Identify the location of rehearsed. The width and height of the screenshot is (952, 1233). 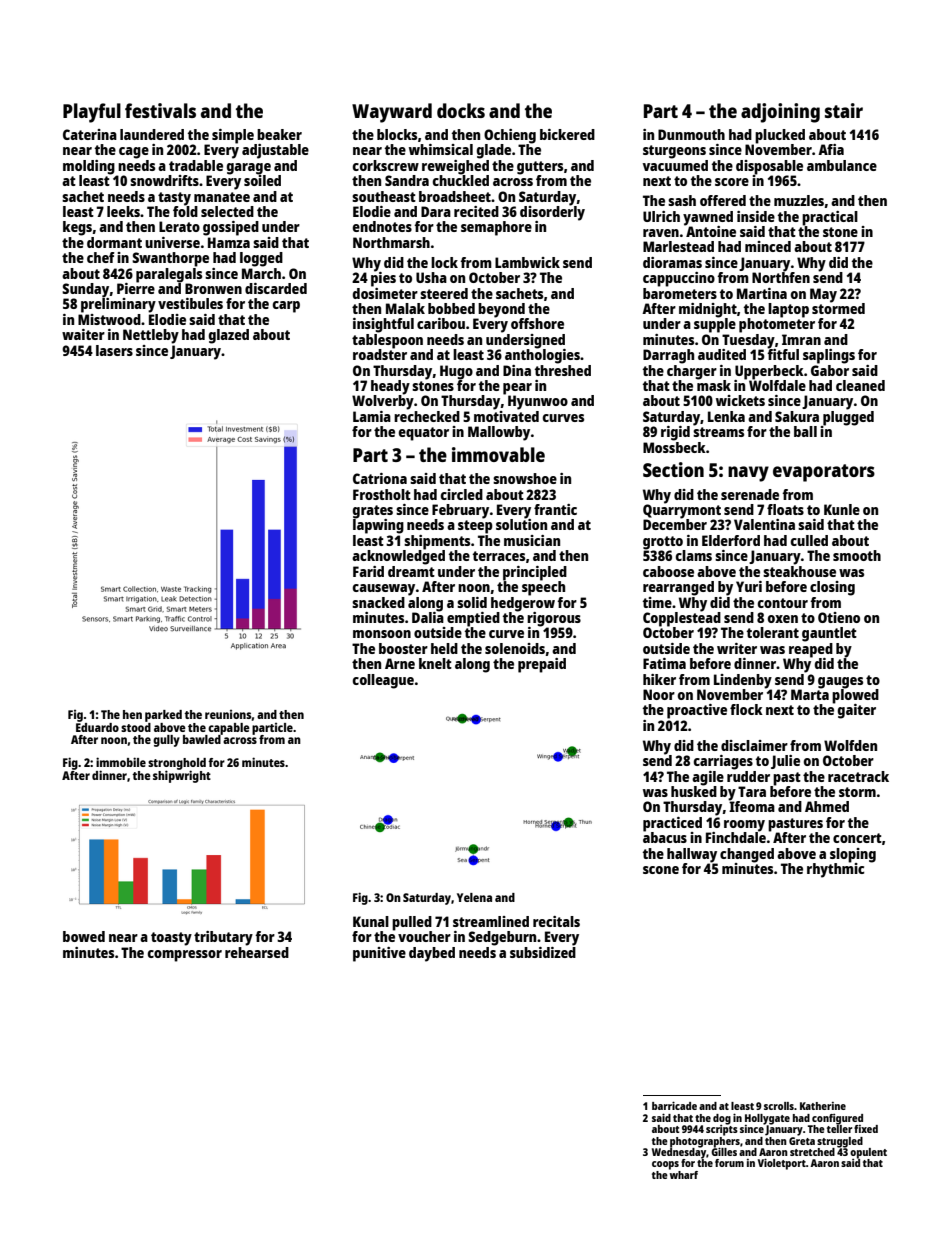
(257, 952).
